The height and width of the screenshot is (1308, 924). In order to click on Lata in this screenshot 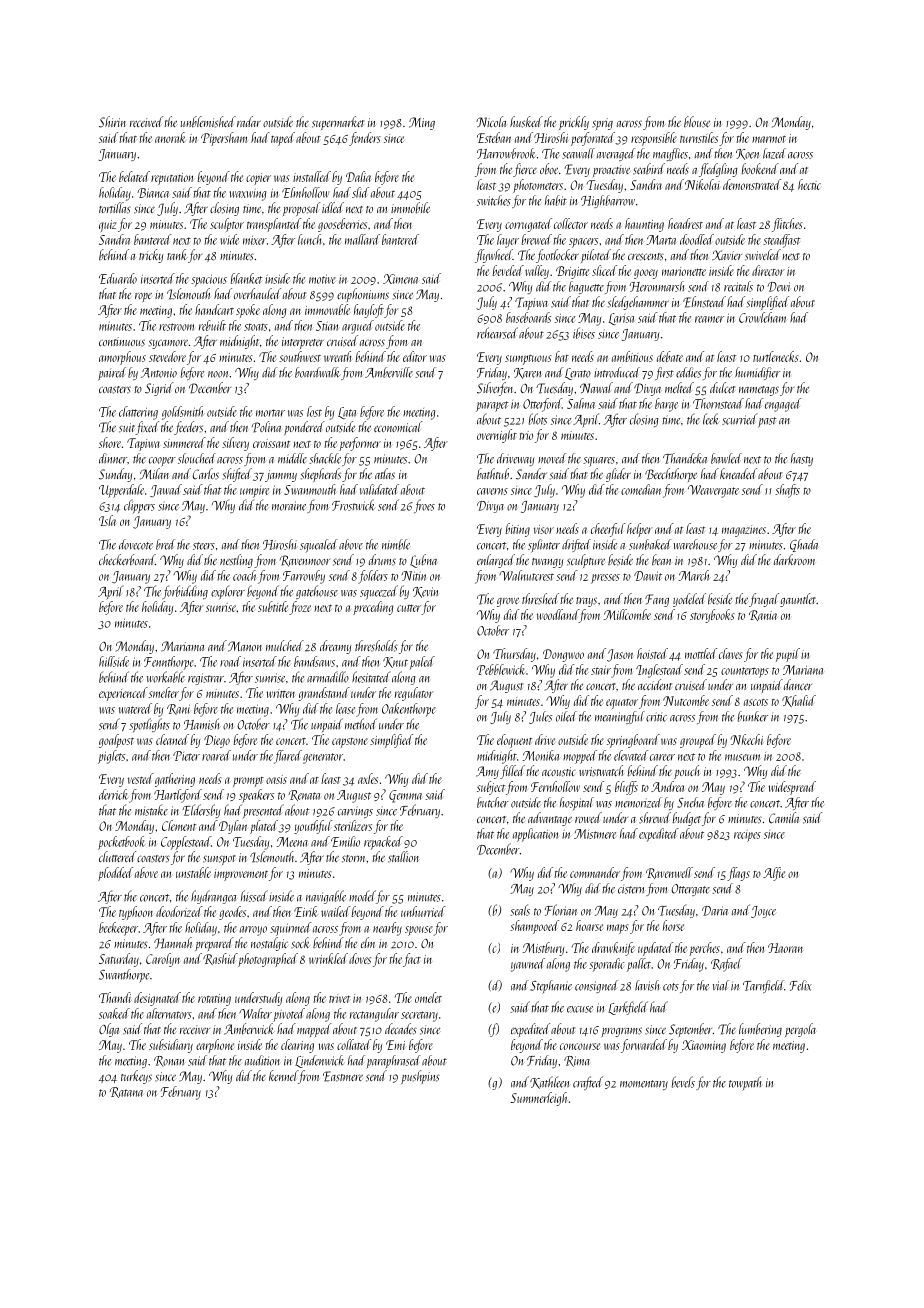, I will do `click(347, 413)`.
